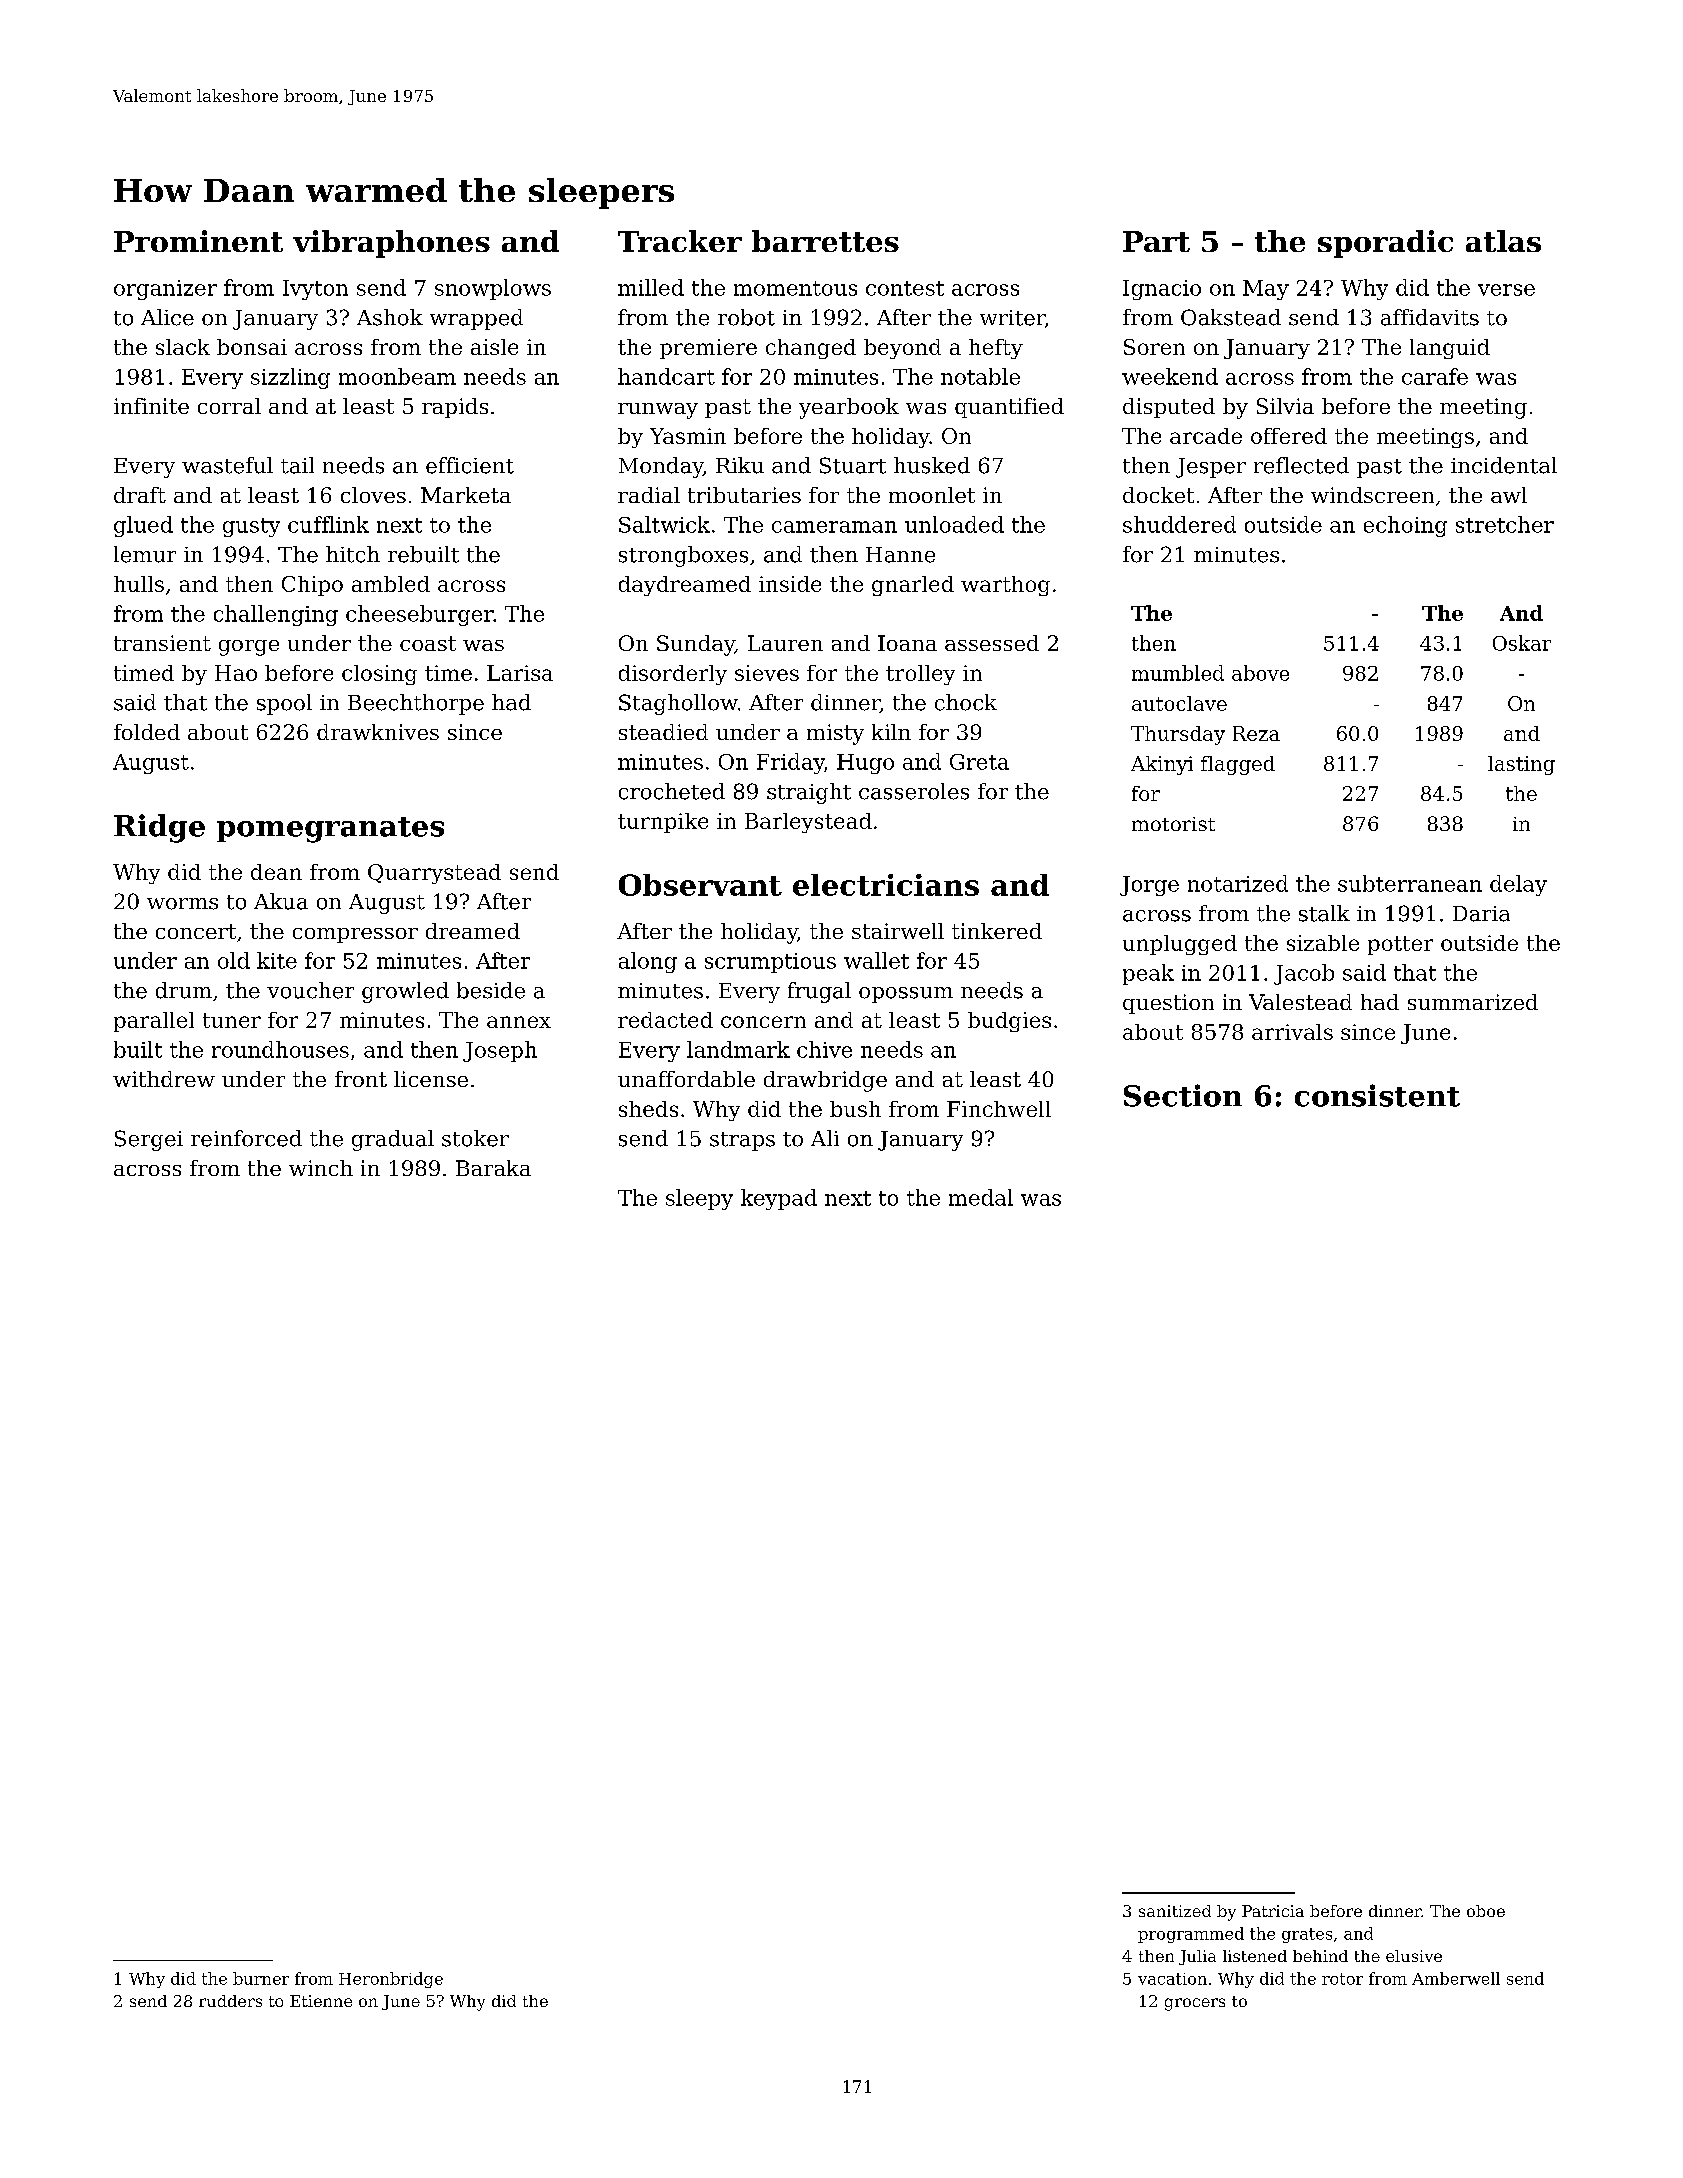  Describe the element at coordinates (391, 244) in the screenshot. I see `vibraphones` at that location.
